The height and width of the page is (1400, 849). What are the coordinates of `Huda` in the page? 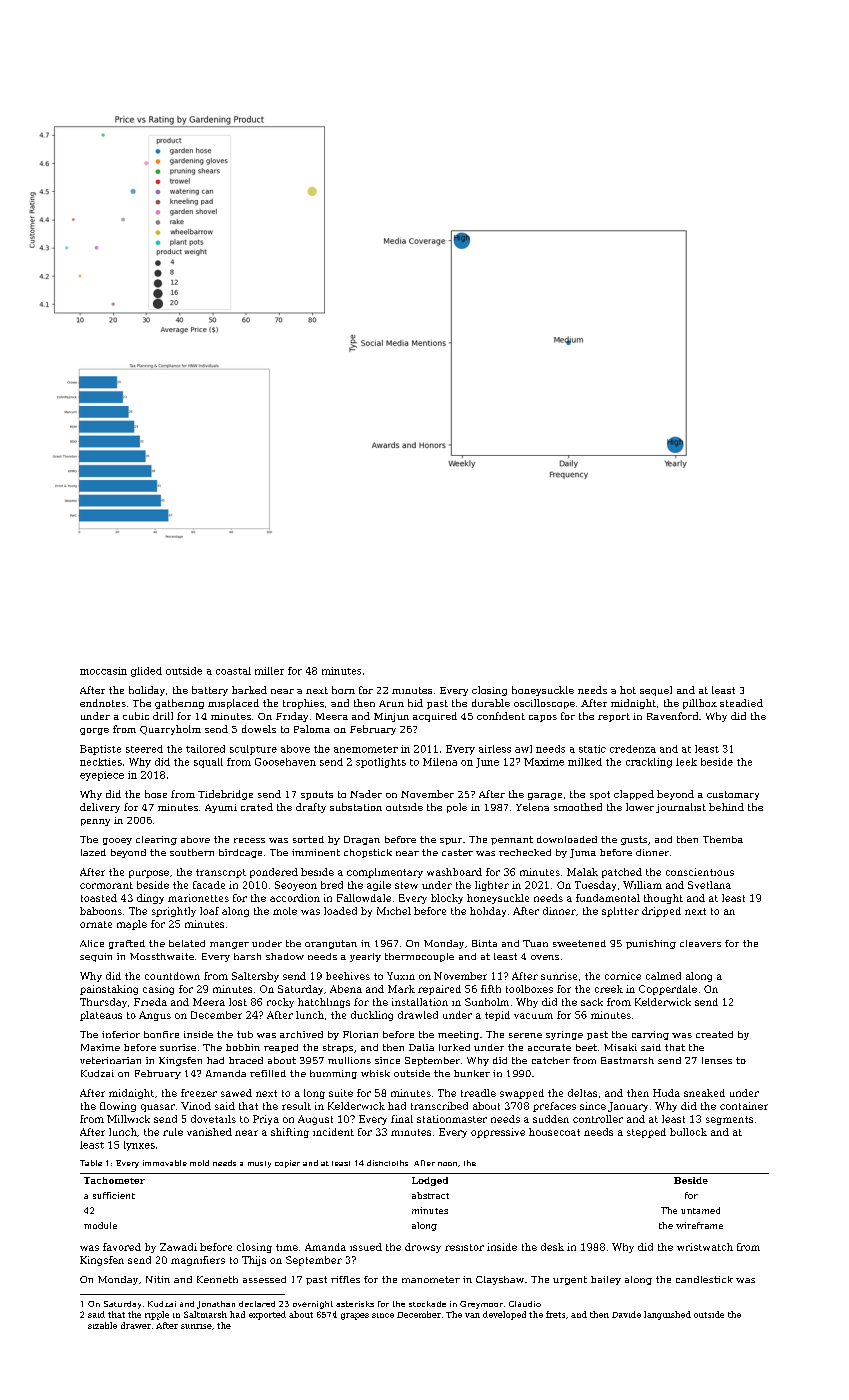 It's located at (666, 1093).
